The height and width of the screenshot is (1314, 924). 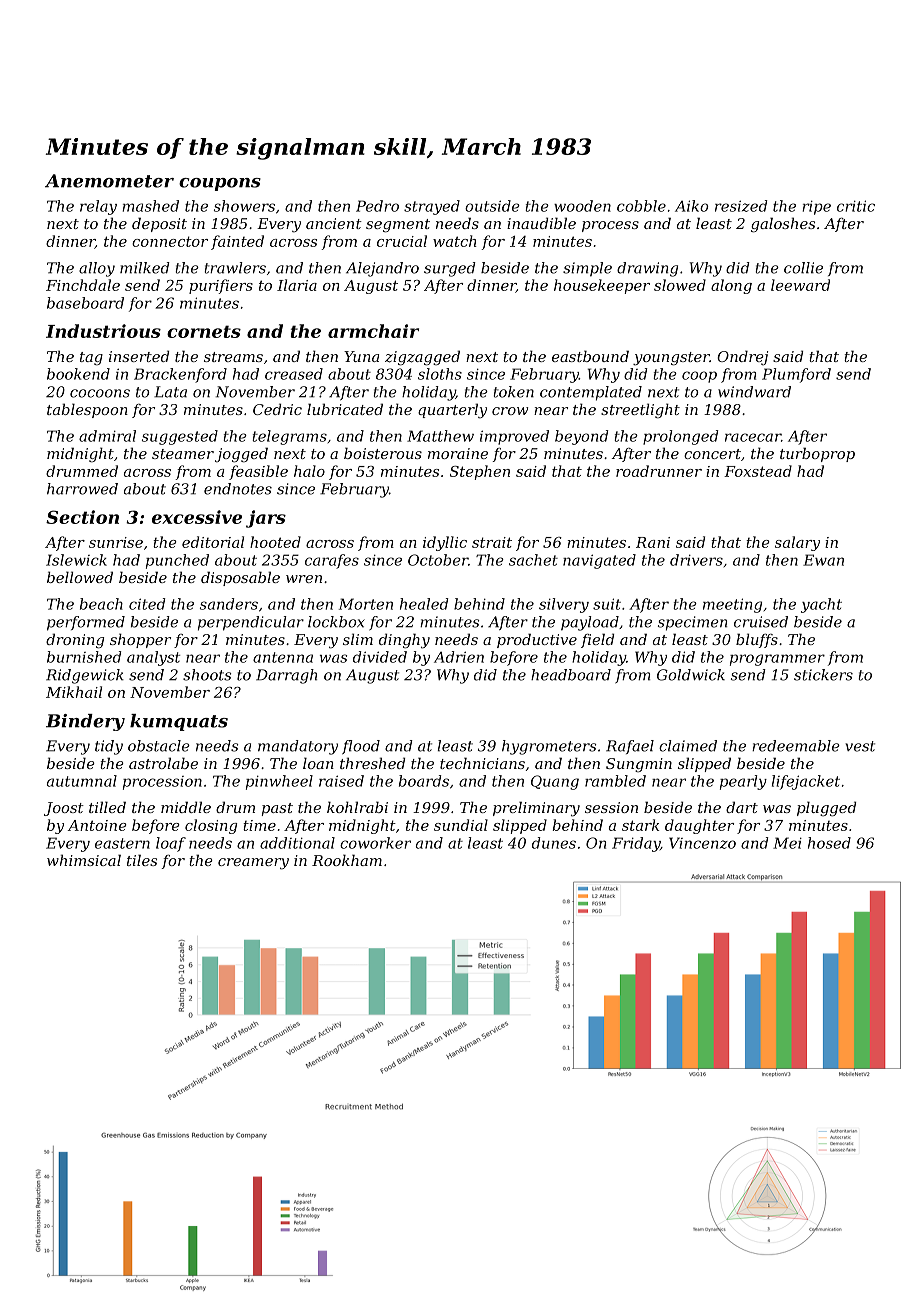 What do you see at coordinates (743, 782) in the screenshot?
I see `pearly` at bounding box center [743, 782].
